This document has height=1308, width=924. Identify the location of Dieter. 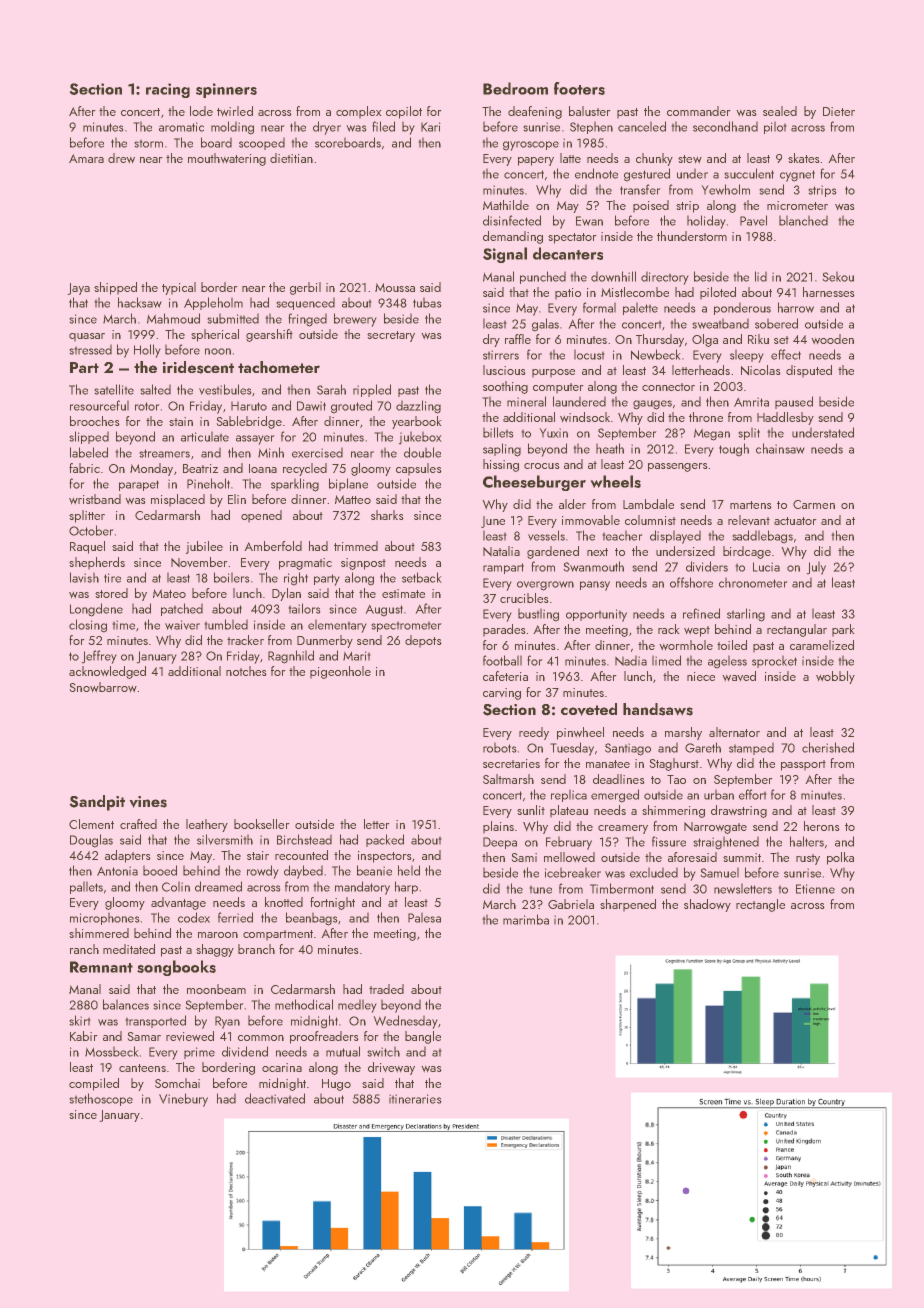
(839, 111).
